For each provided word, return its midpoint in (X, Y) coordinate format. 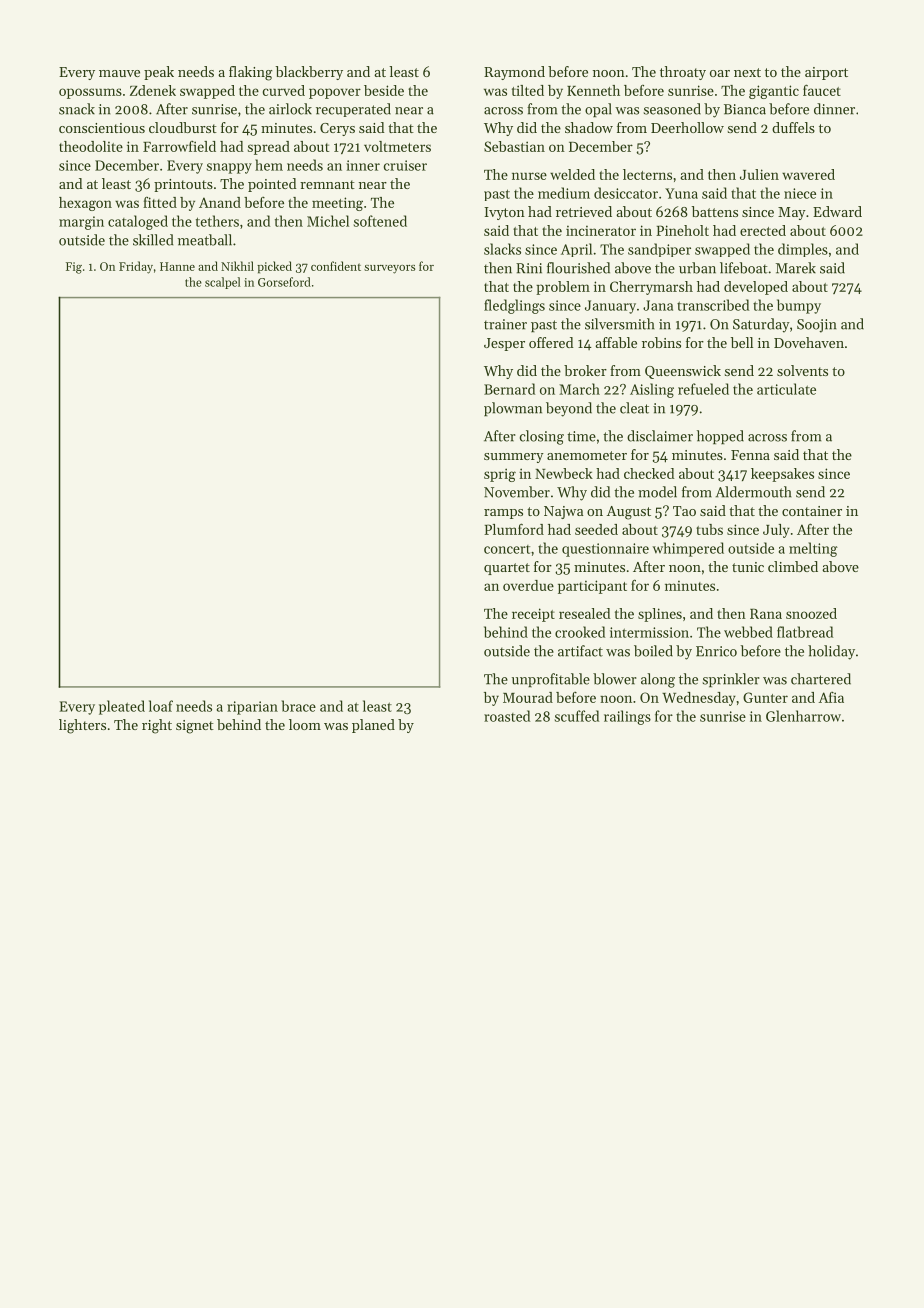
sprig (500, 475)
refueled (703, 389)
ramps (503, 514)
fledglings (514, 306)
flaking (250, 73)
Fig (74, 268)
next (747, 72)
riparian (252, 708)
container (812, 511)
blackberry (309, 73)
